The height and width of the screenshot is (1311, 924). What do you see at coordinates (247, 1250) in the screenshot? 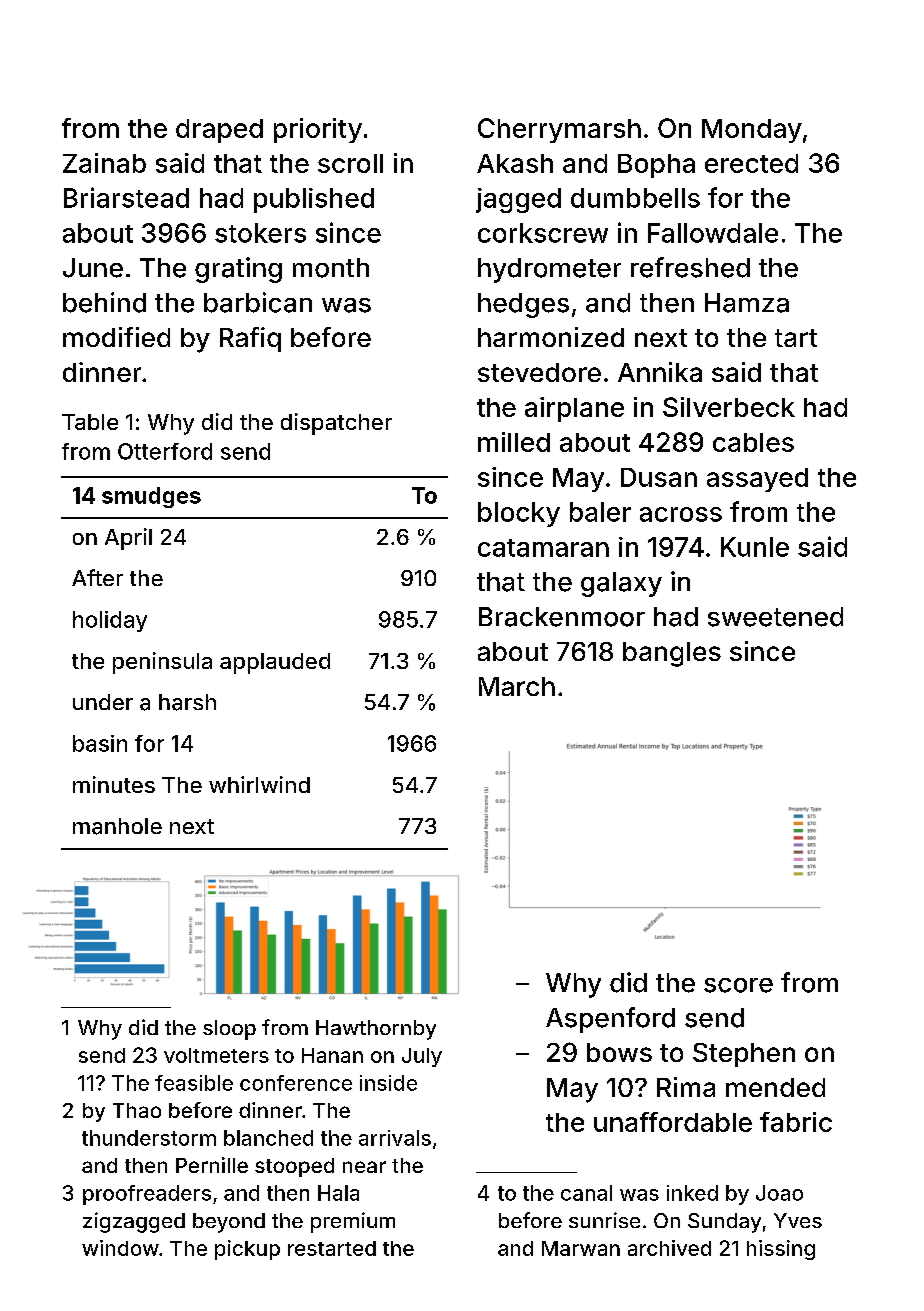
I see `pickup` at bounding box center [247, 1250].
